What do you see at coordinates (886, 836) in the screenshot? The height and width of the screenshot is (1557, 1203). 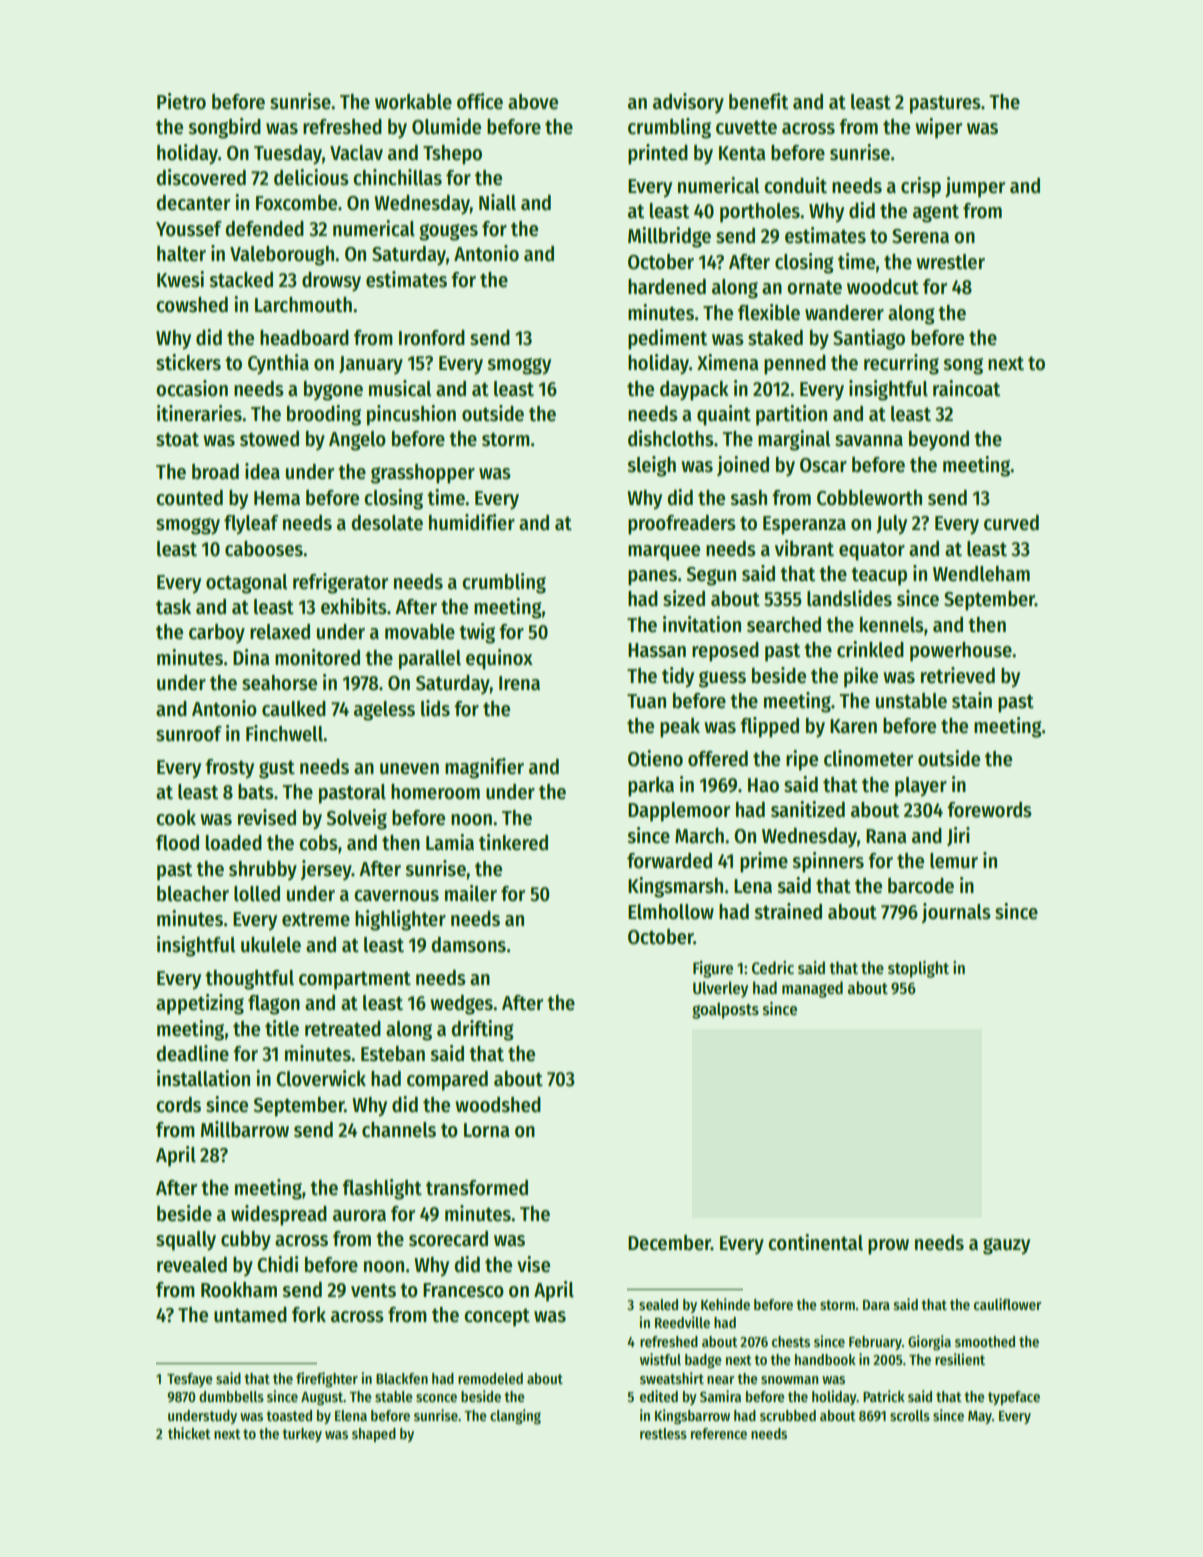 I see `Rana` at bounding box center [886, 836].
